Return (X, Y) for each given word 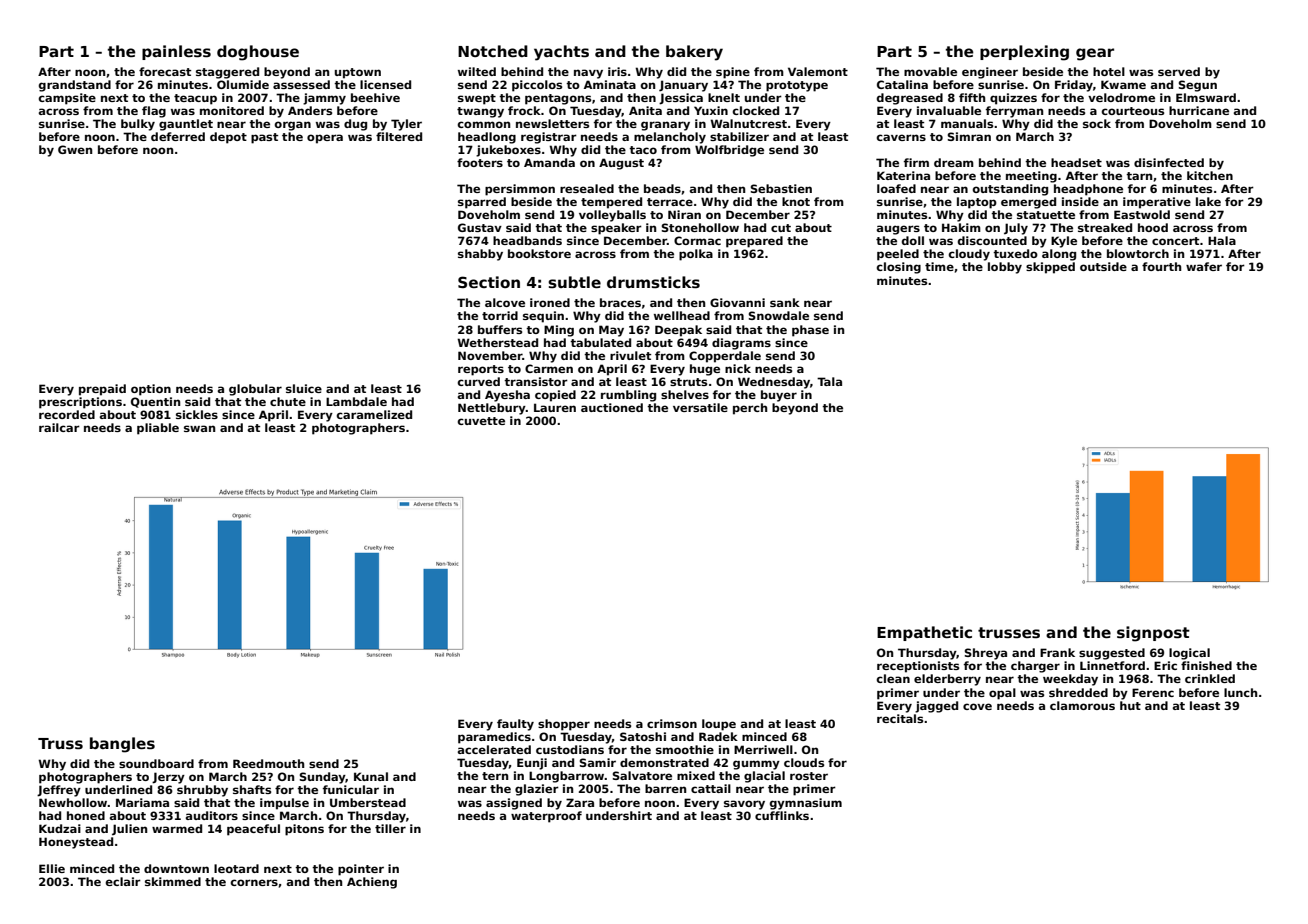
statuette (1046, 215)
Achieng (372, 883)
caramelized (374, 414)
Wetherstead (497, 342)
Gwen (75, 149)
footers (480, 162)
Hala (1222, 240)
